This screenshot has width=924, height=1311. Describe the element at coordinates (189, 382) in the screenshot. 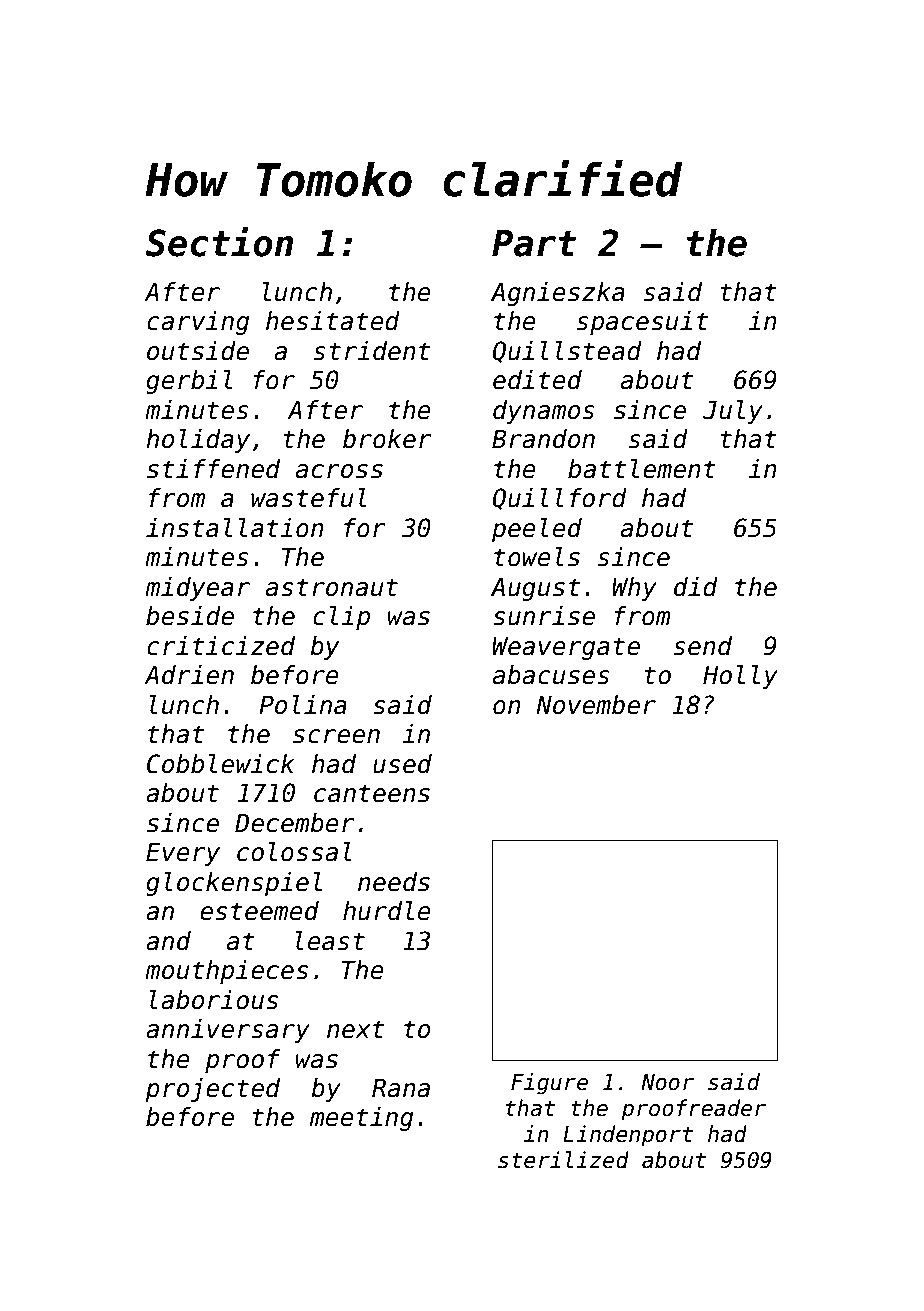

I see `gerbil` at that location.
